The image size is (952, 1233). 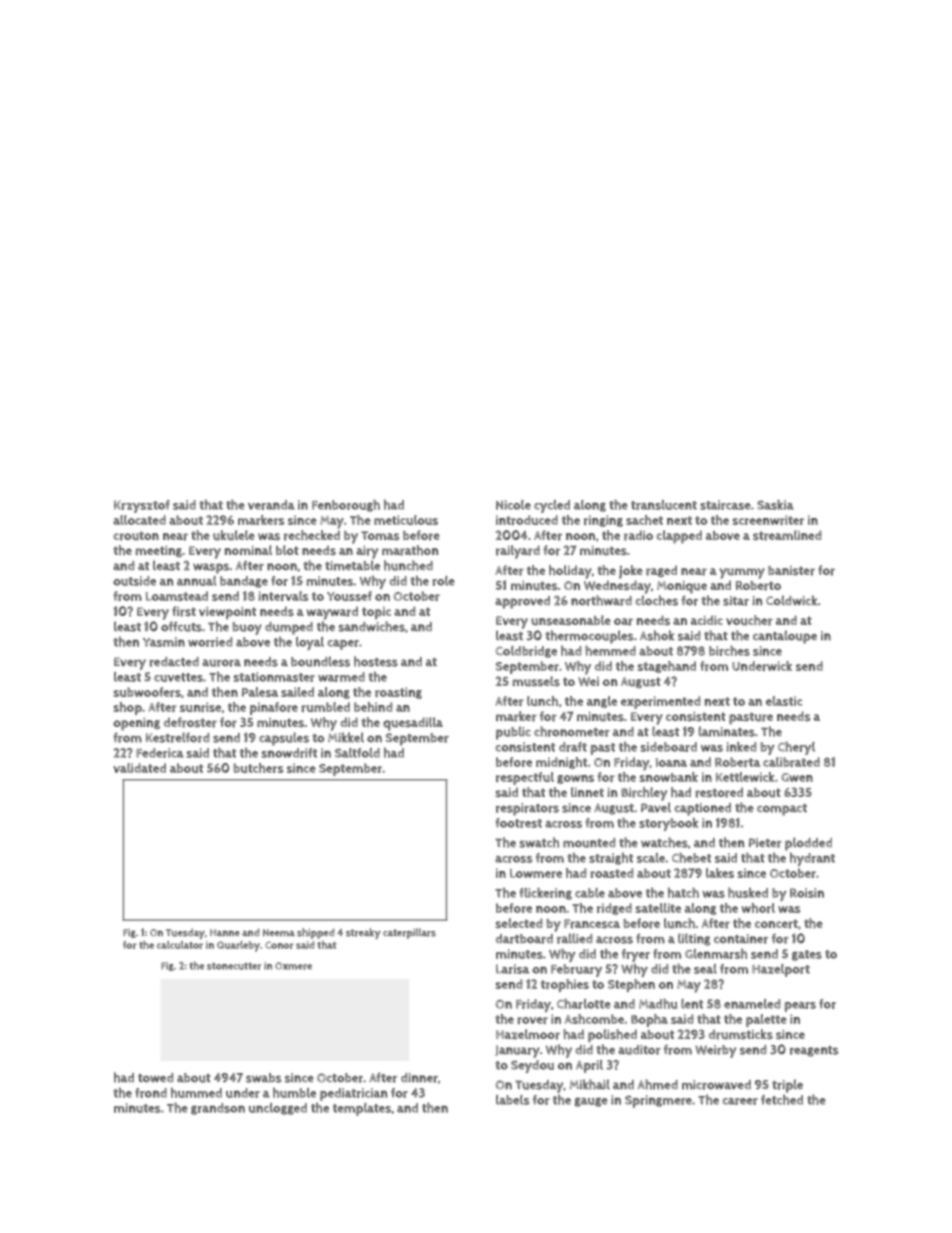 What do you see at coordinates (142, 506) in the image?
I see `Krzysztof` at bounding box center [142, 506].
